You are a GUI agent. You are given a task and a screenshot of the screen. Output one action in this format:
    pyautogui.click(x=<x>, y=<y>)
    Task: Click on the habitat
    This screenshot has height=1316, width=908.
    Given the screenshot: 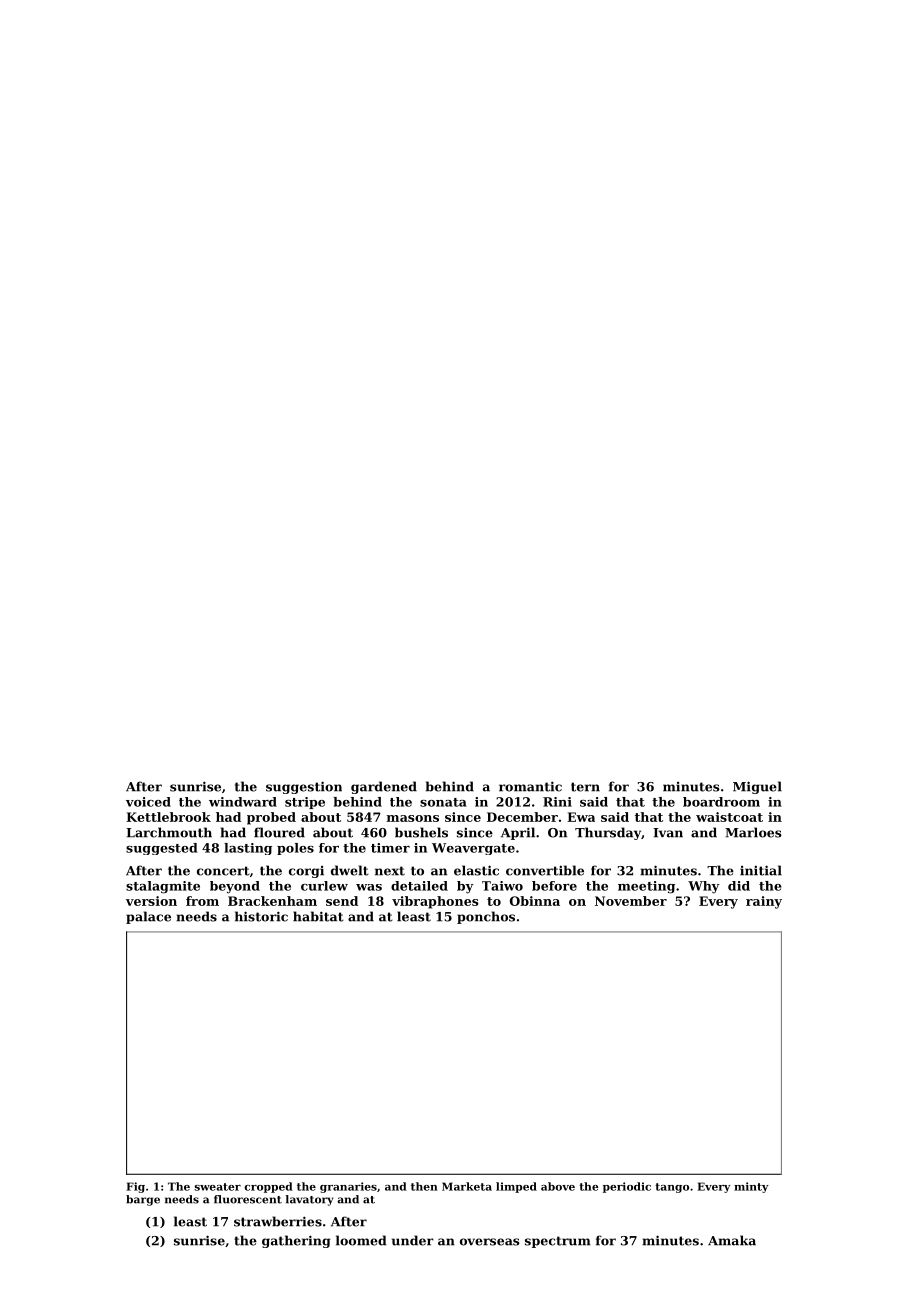 What is the action you would take?
    pyautogui.click(x=318, y=916)
